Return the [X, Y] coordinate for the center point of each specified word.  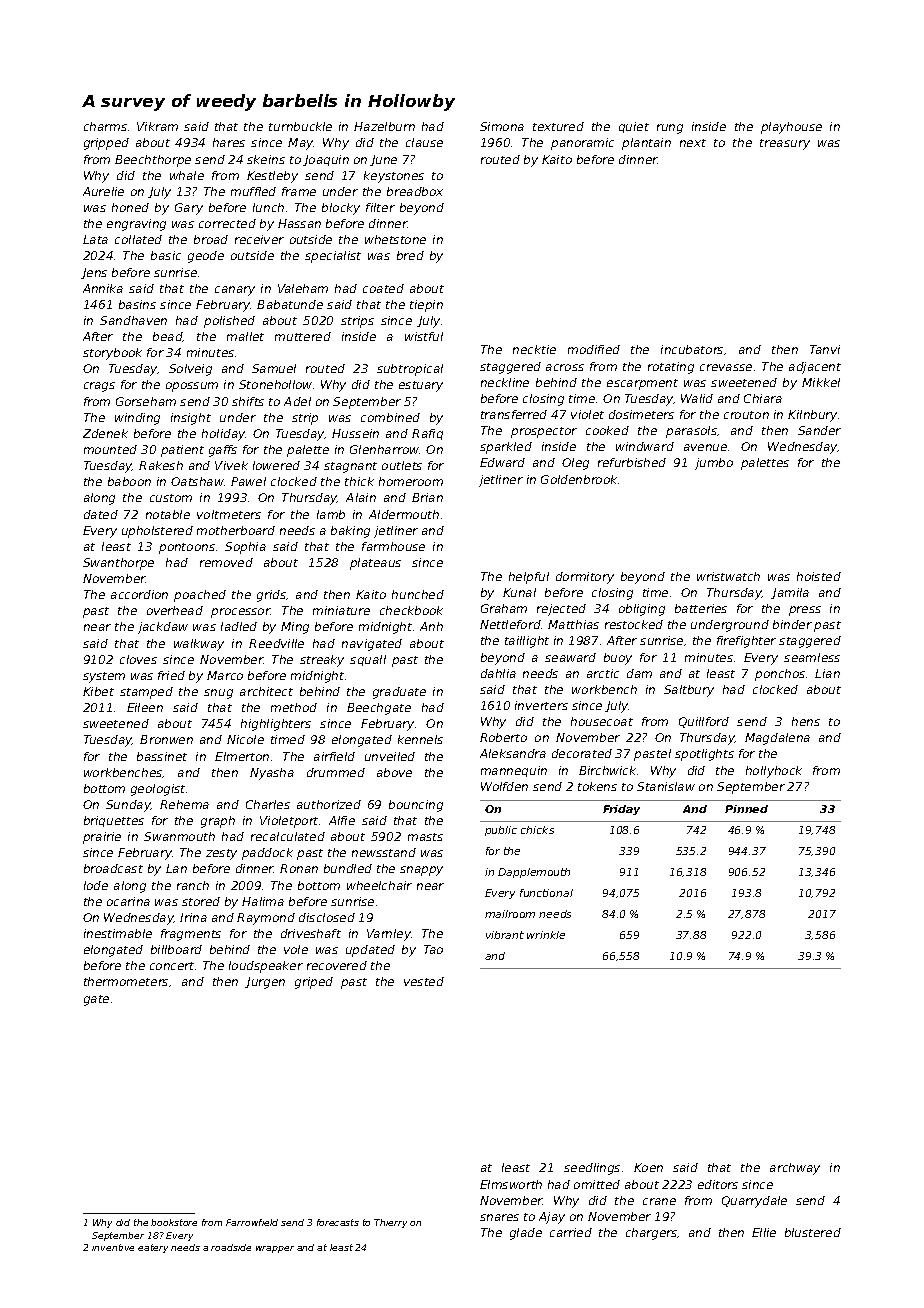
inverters [541, 705]
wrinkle [546, 935]
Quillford [704, 722]
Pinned [746, 809]
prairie [102, 838]
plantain [646, 144]
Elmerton [242, 756]
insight [191, 419]
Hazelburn [384, 126]
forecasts [338, 1222]
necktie [534, 349]
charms [105, 126]
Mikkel [821, 382]
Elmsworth [511, 1184]
